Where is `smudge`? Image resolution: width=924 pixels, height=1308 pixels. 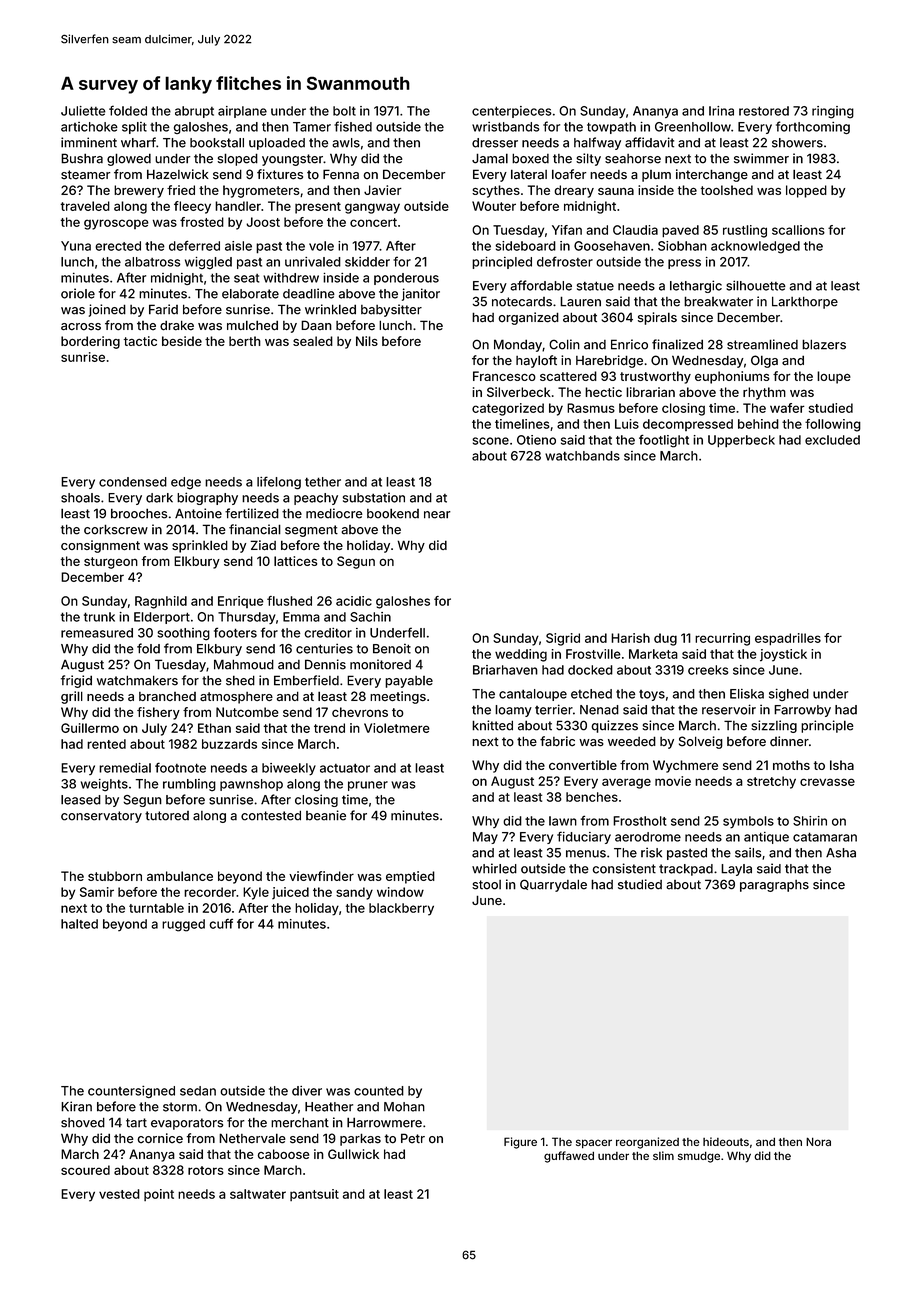
smudge is located at coordinates (699, 1157).
